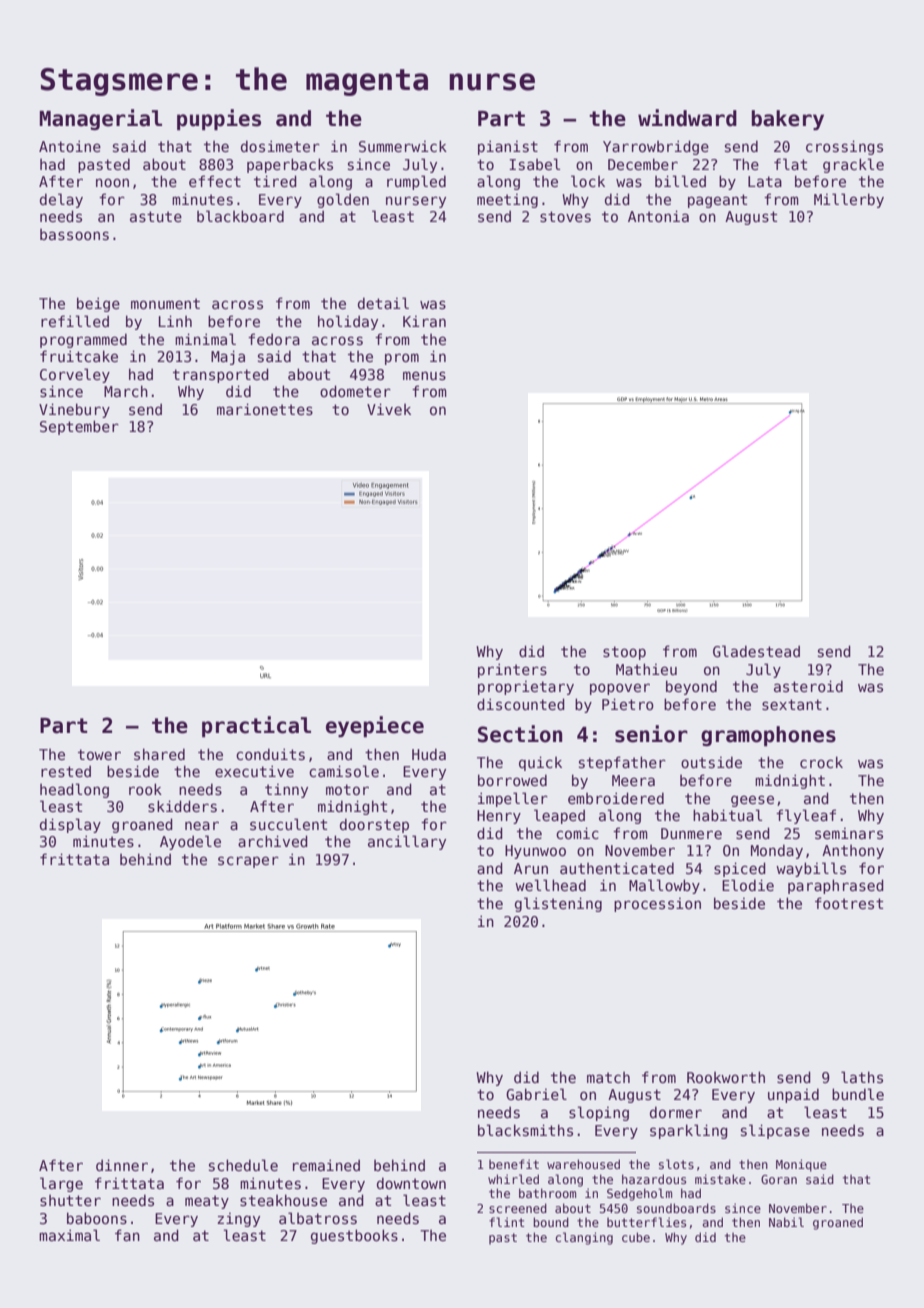  I want to click on menus, so click(424, 375).
